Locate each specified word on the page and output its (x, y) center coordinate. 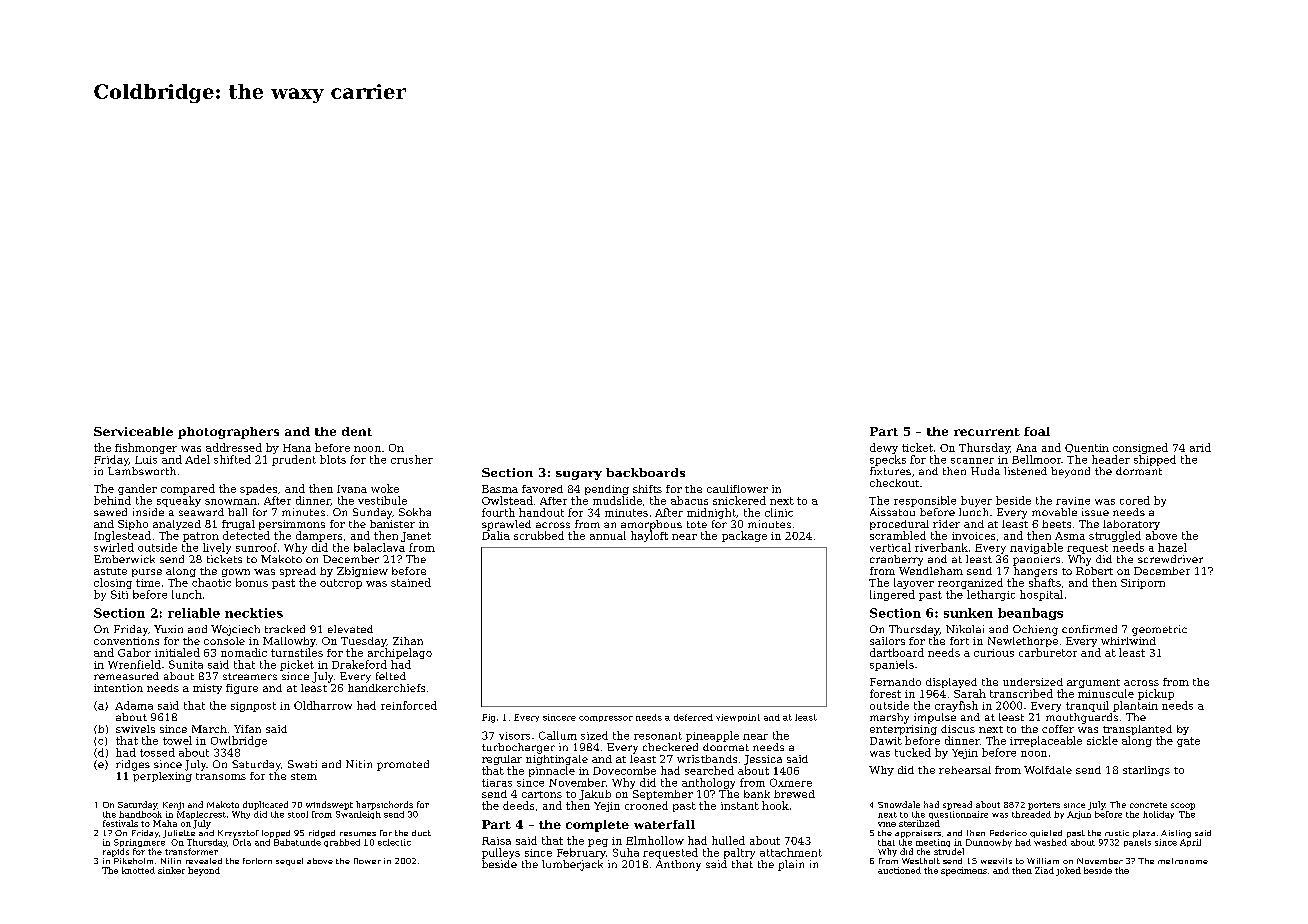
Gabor (134, 652)
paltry (739, 853)
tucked (913, 752)
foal (1037, 431)
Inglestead (122, 536)
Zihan (408, 641)
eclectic (394, 842)
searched (709, 770)
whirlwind (1128, 641)
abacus (689, 500)
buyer (976, 501)
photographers (228, 433)
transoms (221, 776)
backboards (645, 472)
